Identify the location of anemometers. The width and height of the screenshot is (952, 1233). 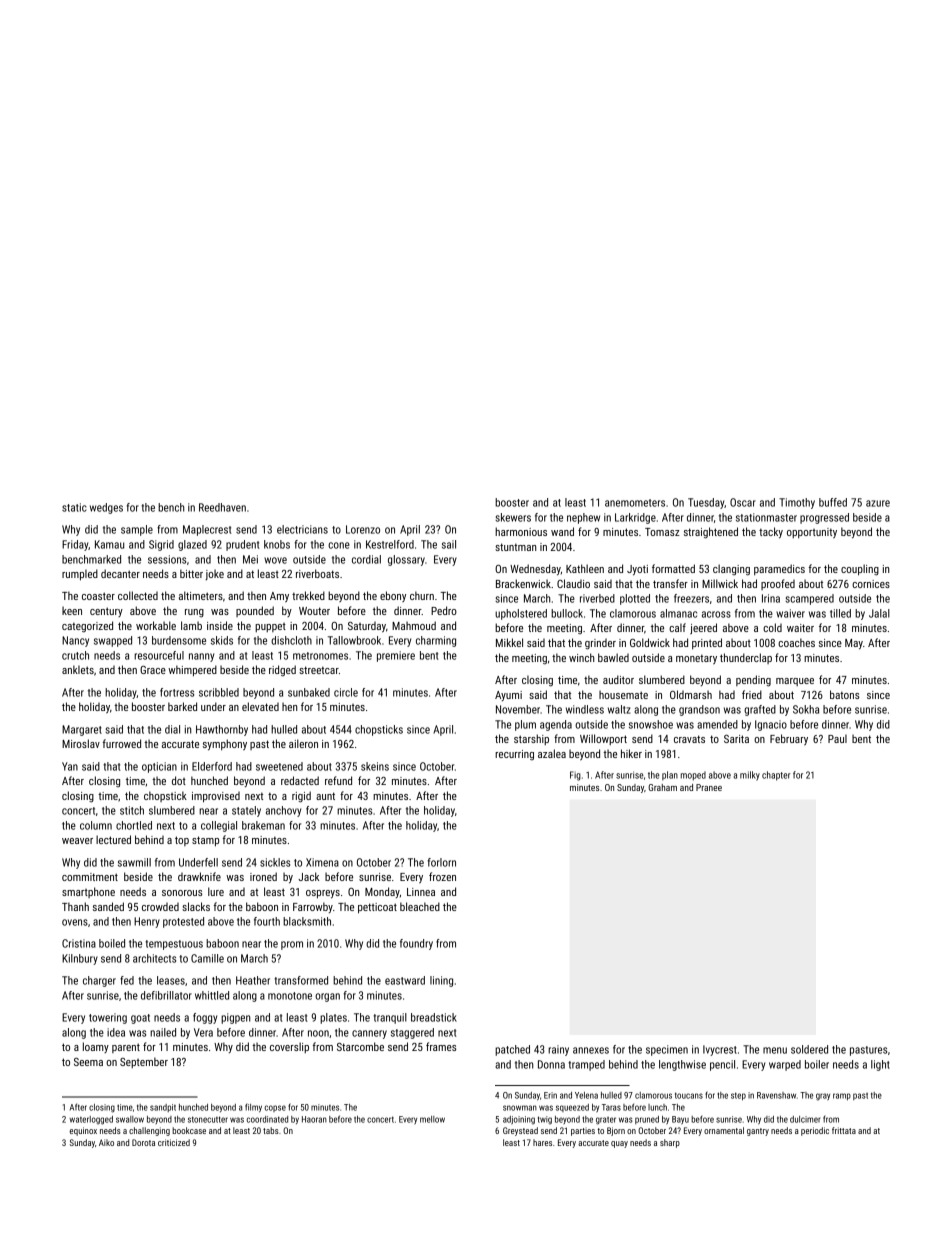
(635, 503).
